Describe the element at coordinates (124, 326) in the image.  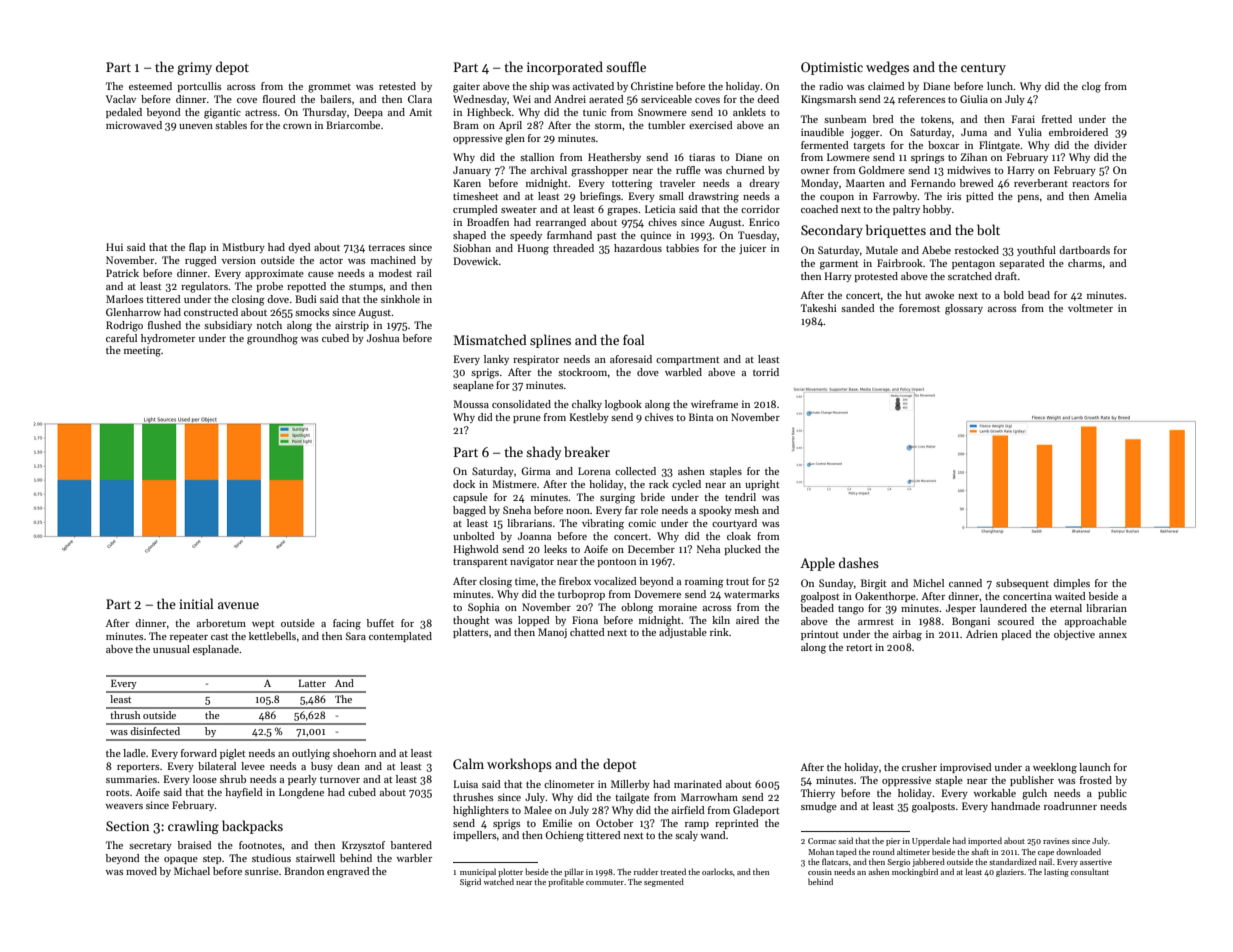
I see `Rodrigo` at that location.
